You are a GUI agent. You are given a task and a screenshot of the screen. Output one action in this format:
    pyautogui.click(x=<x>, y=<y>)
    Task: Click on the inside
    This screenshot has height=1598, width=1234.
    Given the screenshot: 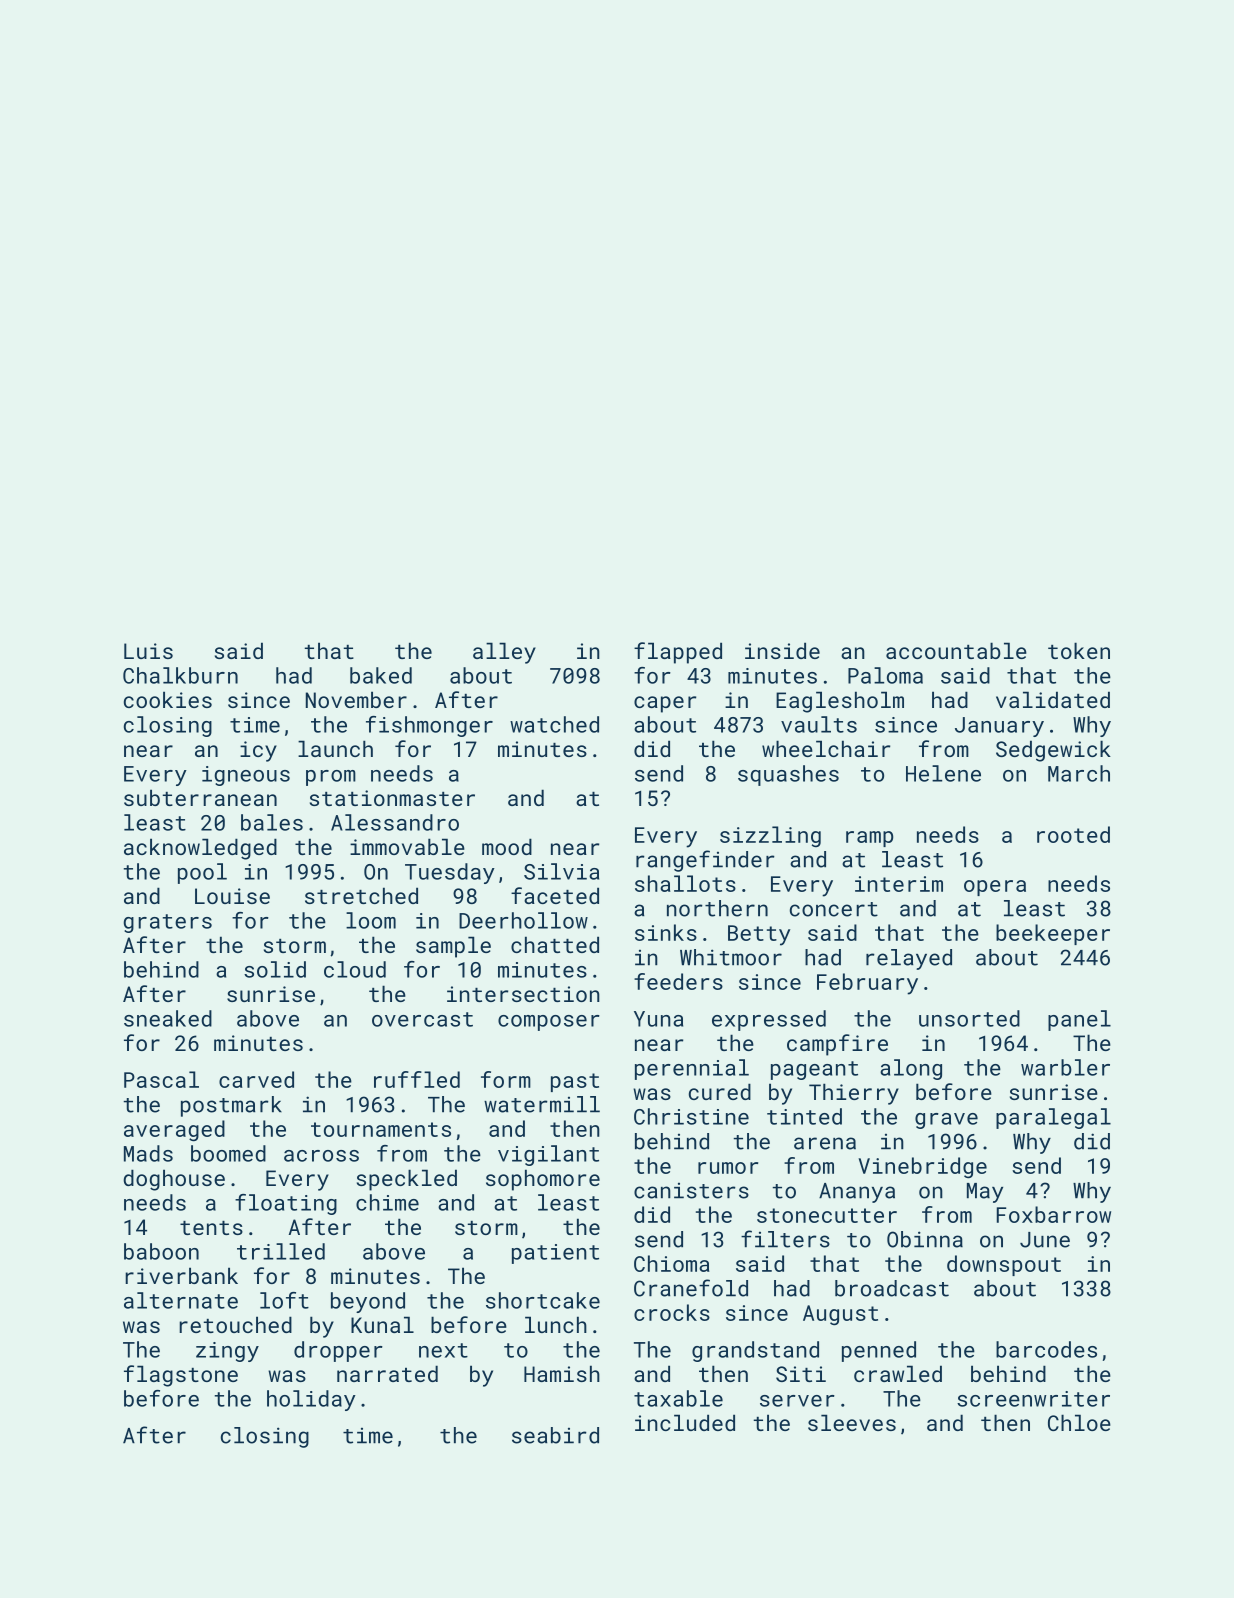 What is the action you would take?
    pyautogui.click(x=782, y=650)
